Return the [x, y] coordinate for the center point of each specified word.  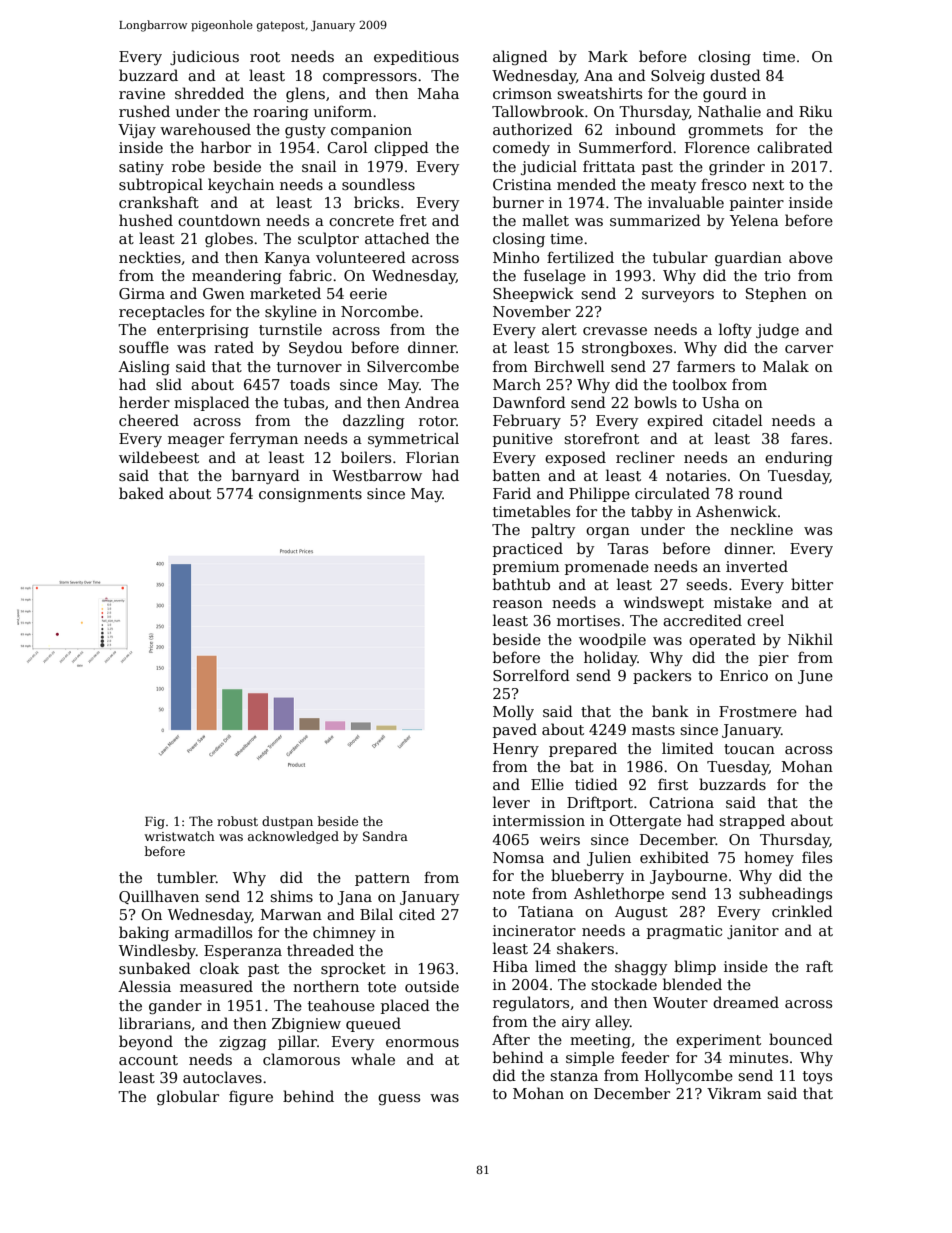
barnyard [266, 476]
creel [765, 620]
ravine [142, 93]
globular [188, 1097]
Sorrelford [531, 675]
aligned [520, 57]
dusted [735, 75]
